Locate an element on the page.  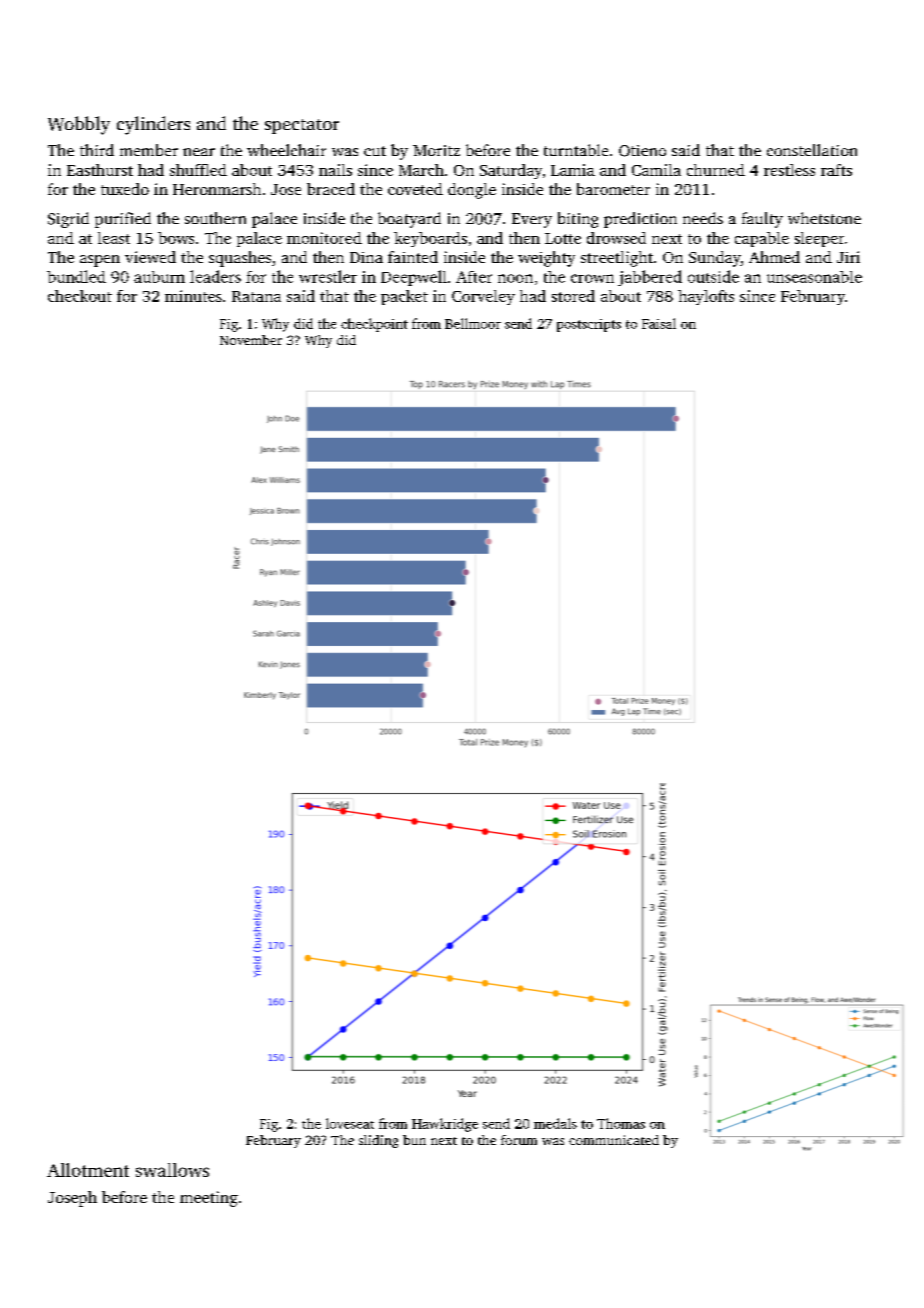
Faisal is located at coordinates (659, 323).
